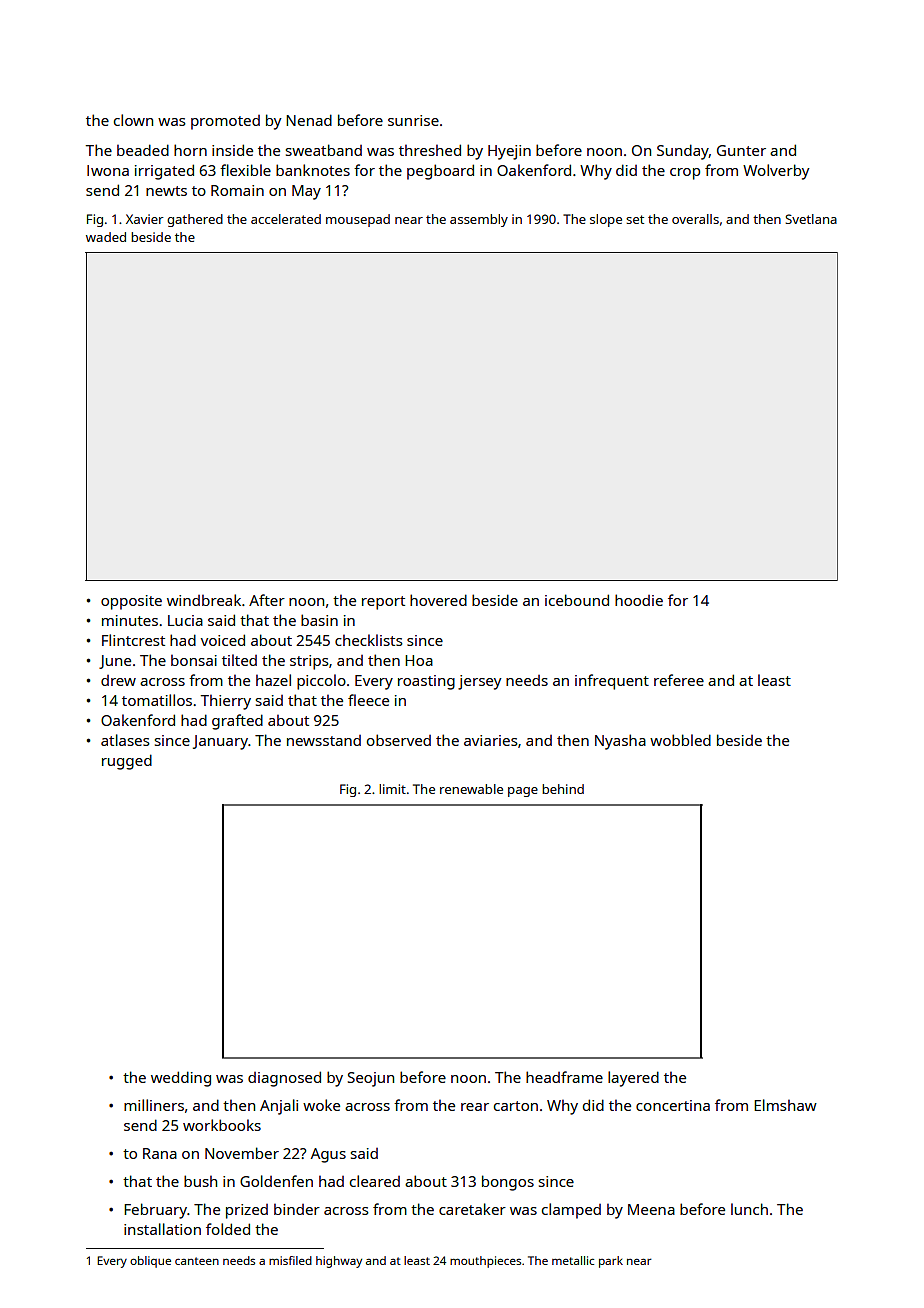 This page has height=1308, width=924. I want to click on behind, so click(563, 789).
